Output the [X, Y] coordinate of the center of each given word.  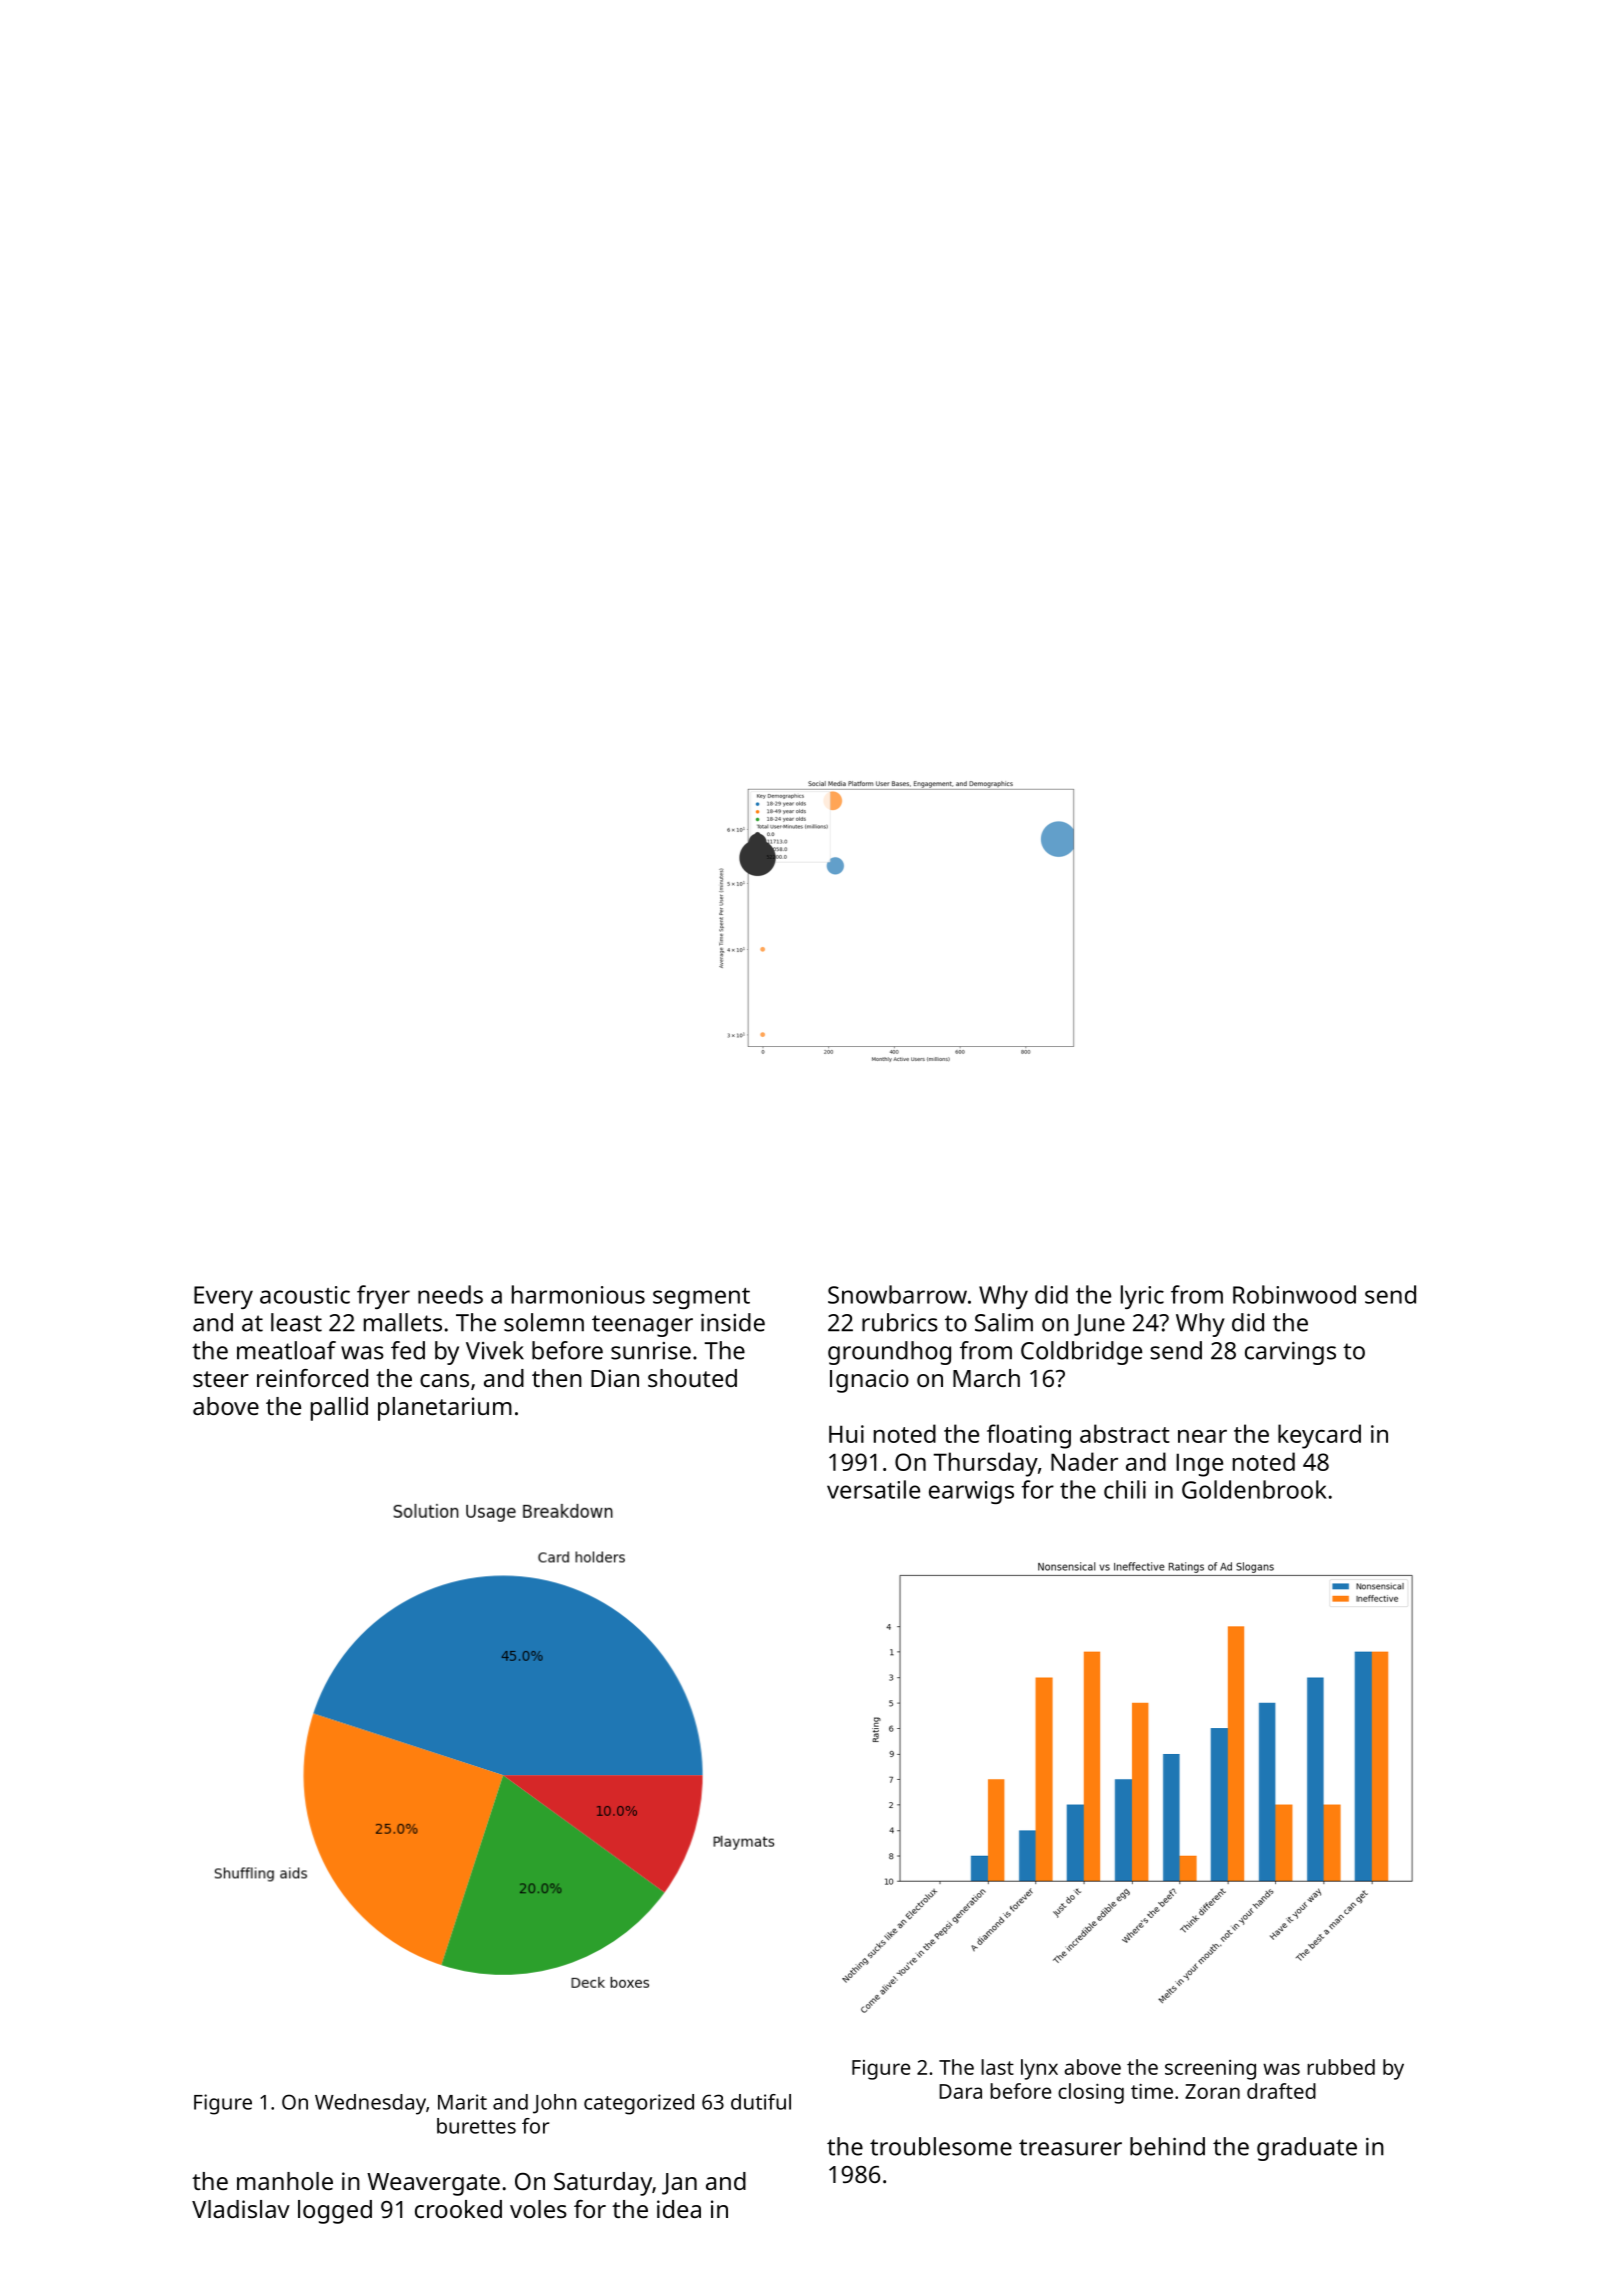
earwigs [971, 1492]
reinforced [312, 1378]
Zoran [1212, 2091]
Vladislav [241, 2209]
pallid [339, 1409]
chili [1125, 1489]
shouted [692, 1378]
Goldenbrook [1254, 1489]
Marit [462, 2102]
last [997, 2067]
